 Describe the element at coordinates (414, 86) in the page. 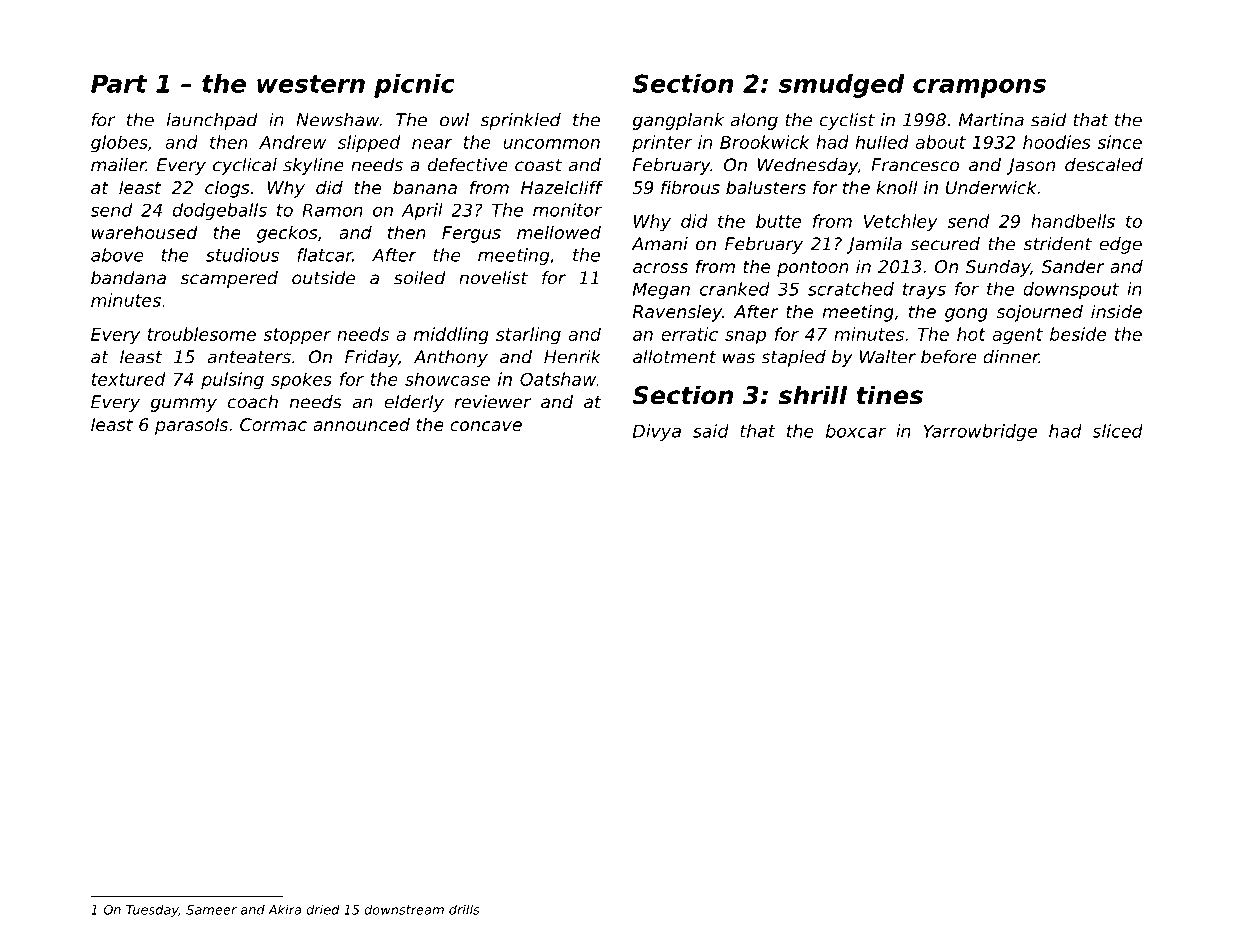

I see `picnic` at that location.
